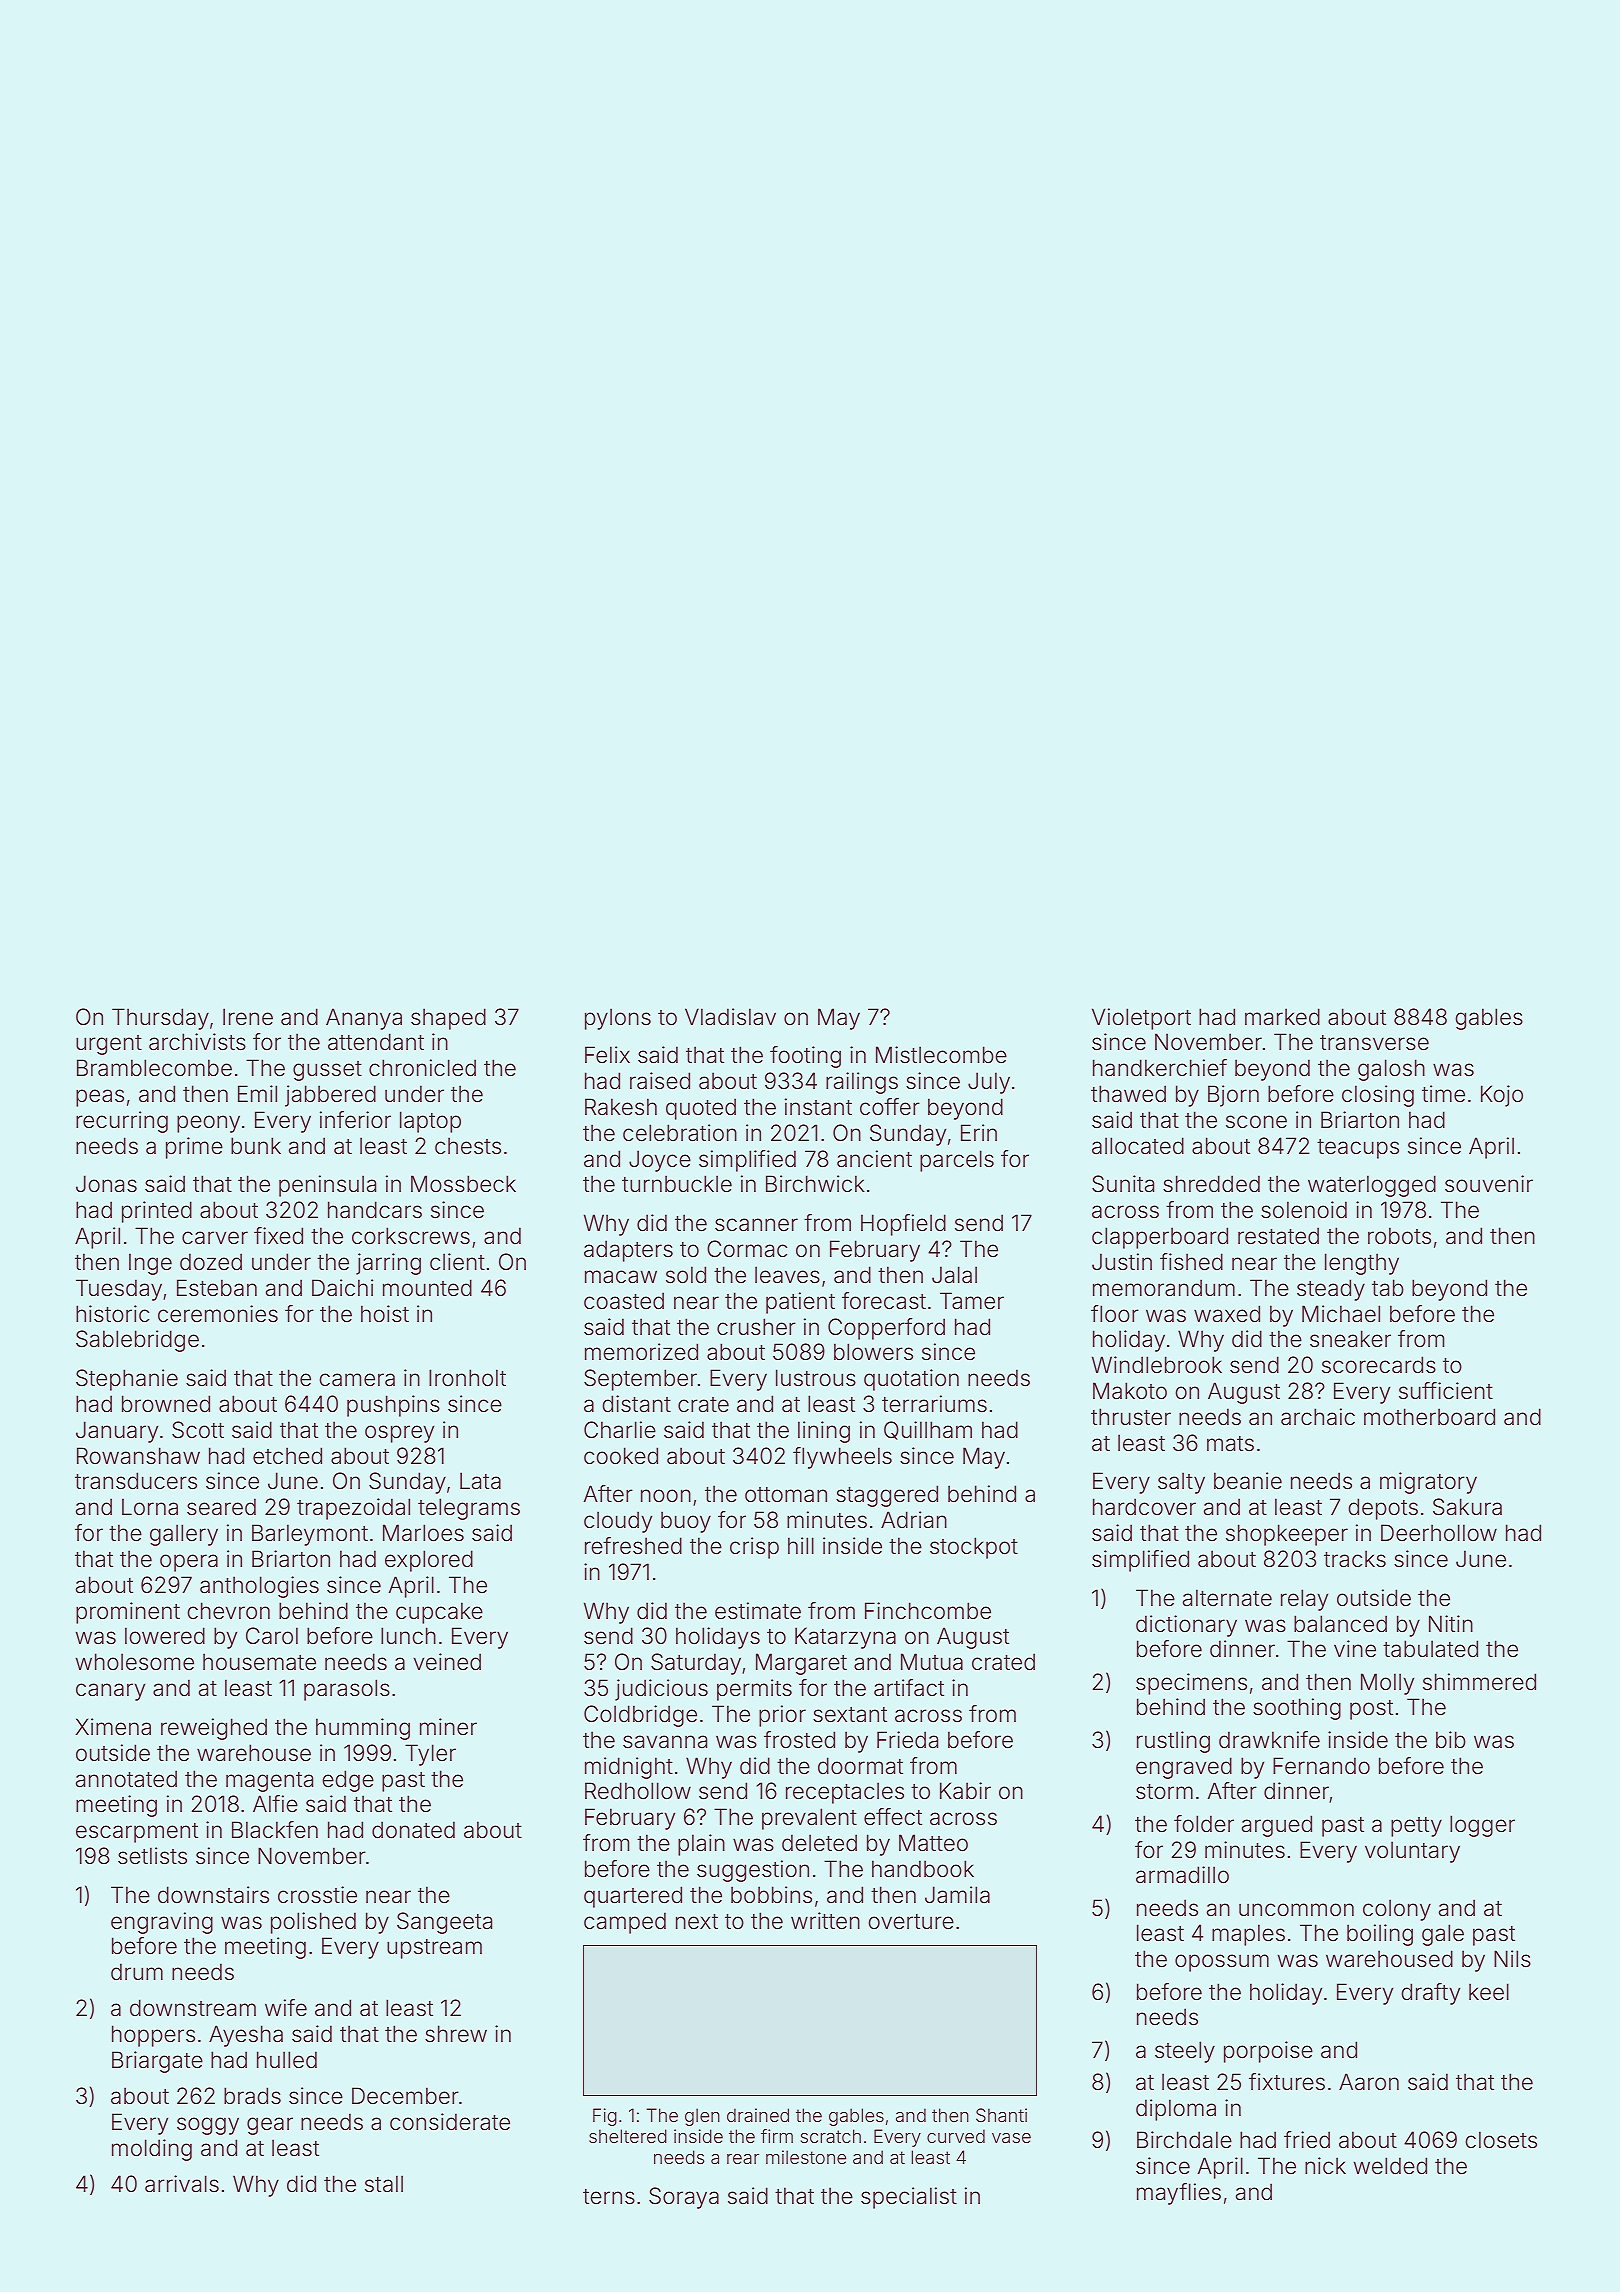 The width and height of the screenshot is (1620, 2292). What do you see at coordinates (1446, 1391) in the screenshot?
I see `sufficient` at bounding box center [1446, 1391].
